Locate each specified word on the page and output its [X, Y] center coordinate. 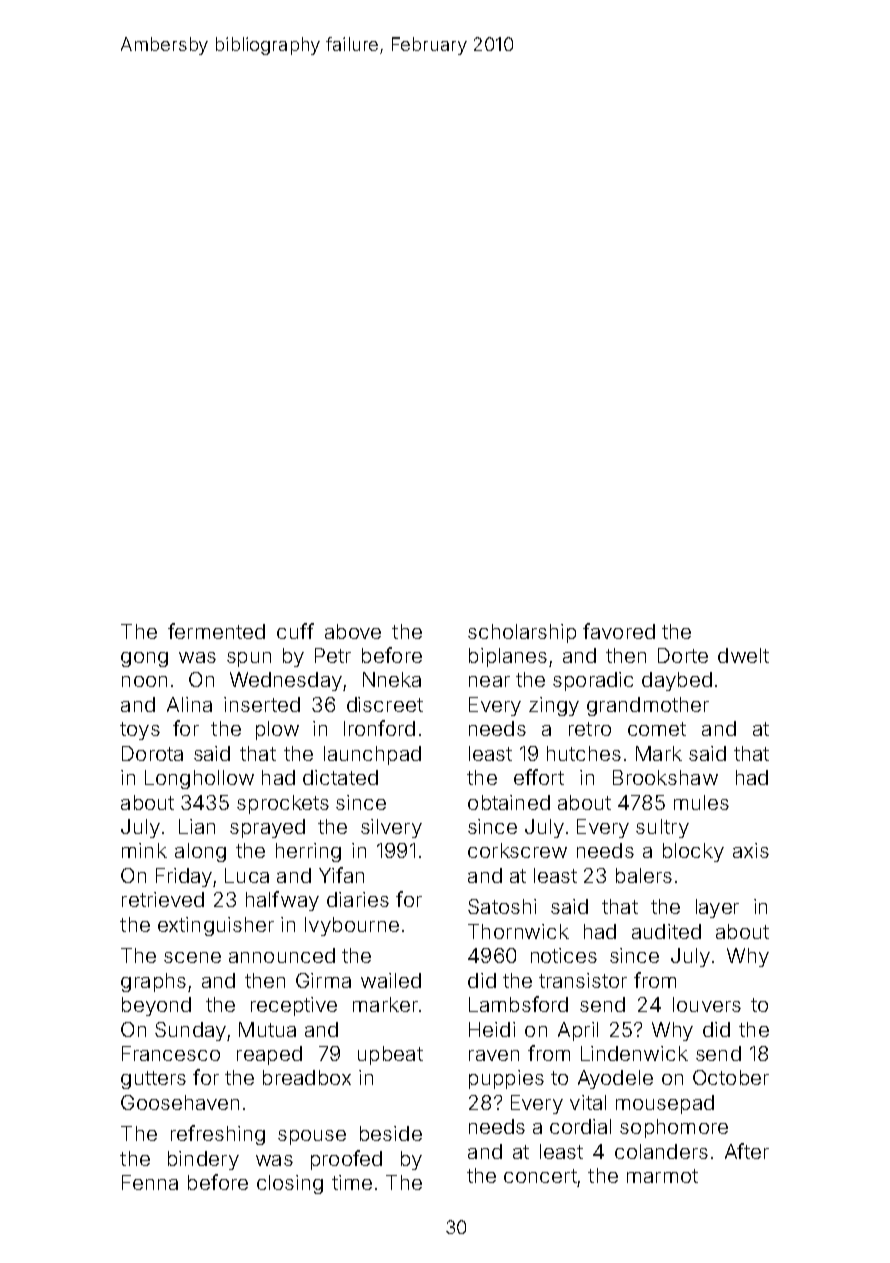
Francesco [171, 1053]
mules [701, 802]
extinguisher [216, 926]
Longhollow [199, 779]
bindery [203, 1160]
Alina [189, 704]
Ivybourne [352, 926]
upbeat [390, 1055]
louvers [707, 1004]
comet [657, 729]
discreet [385, 704]
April [578, 1031]
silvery [391, 828]
